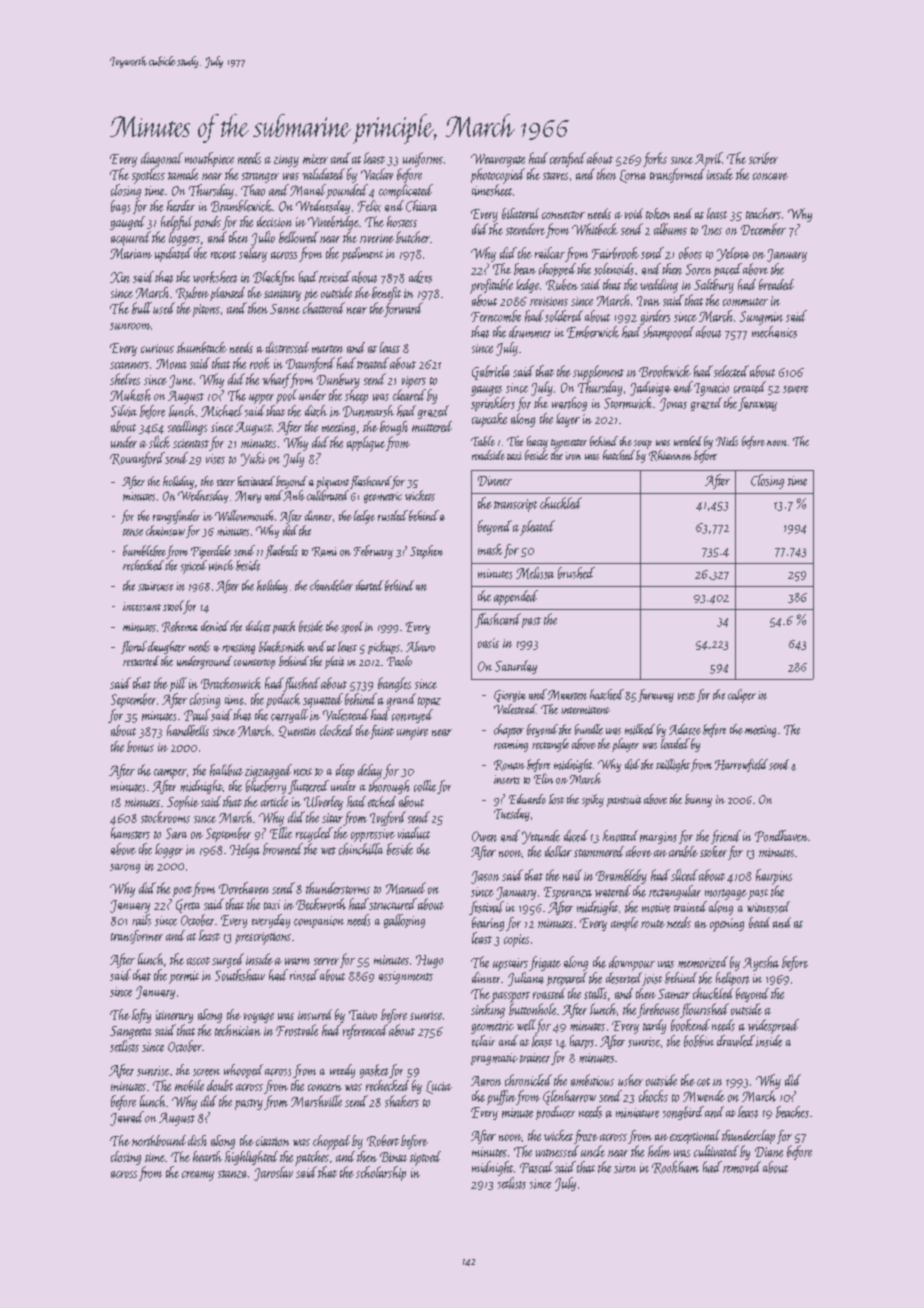 This document has height=1308, width=924. I want to click on rails, so click(141, 920).
